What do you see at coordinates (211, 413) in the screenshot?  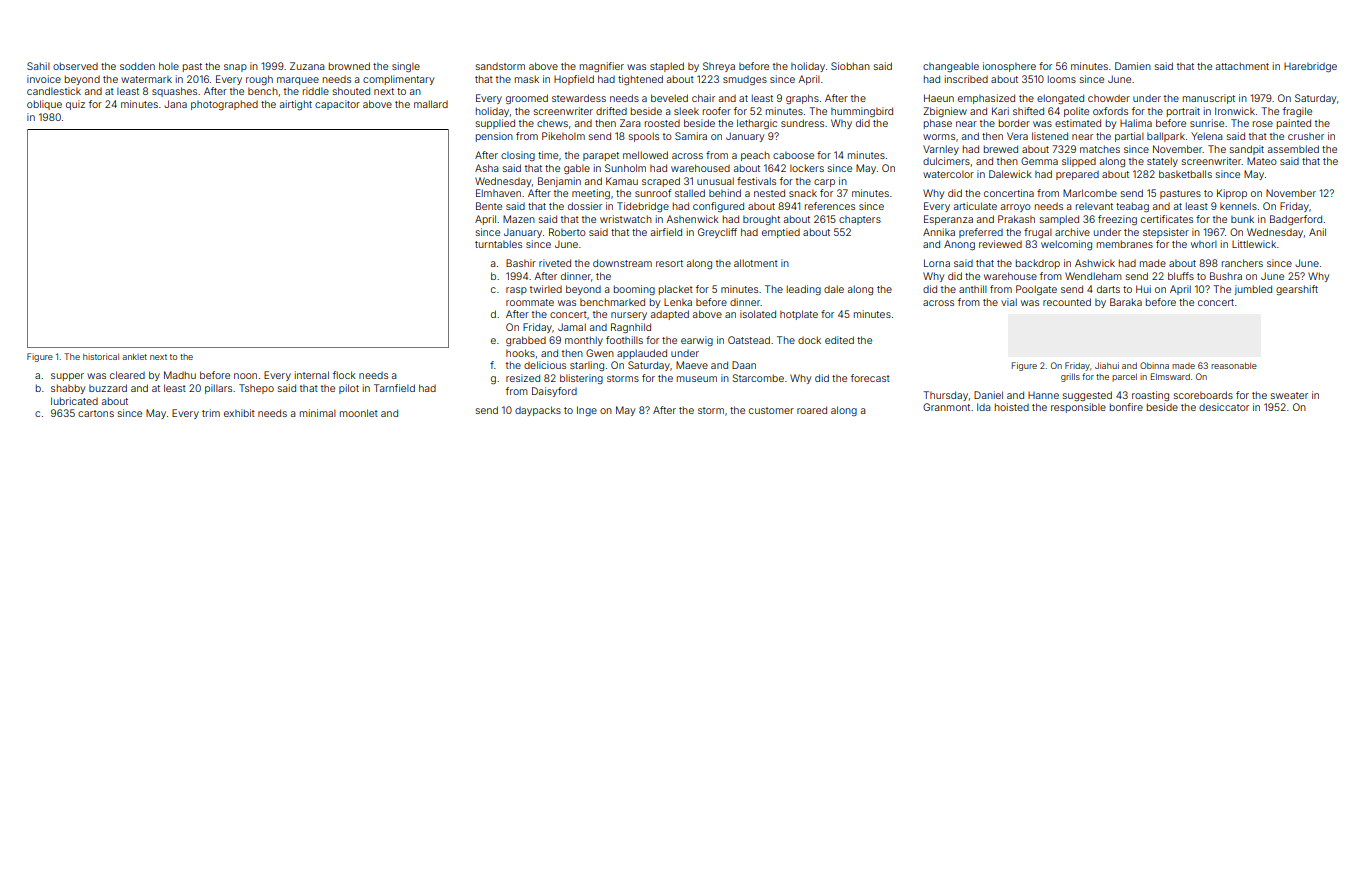 I see `trim` at bounding box center [211, 413].
